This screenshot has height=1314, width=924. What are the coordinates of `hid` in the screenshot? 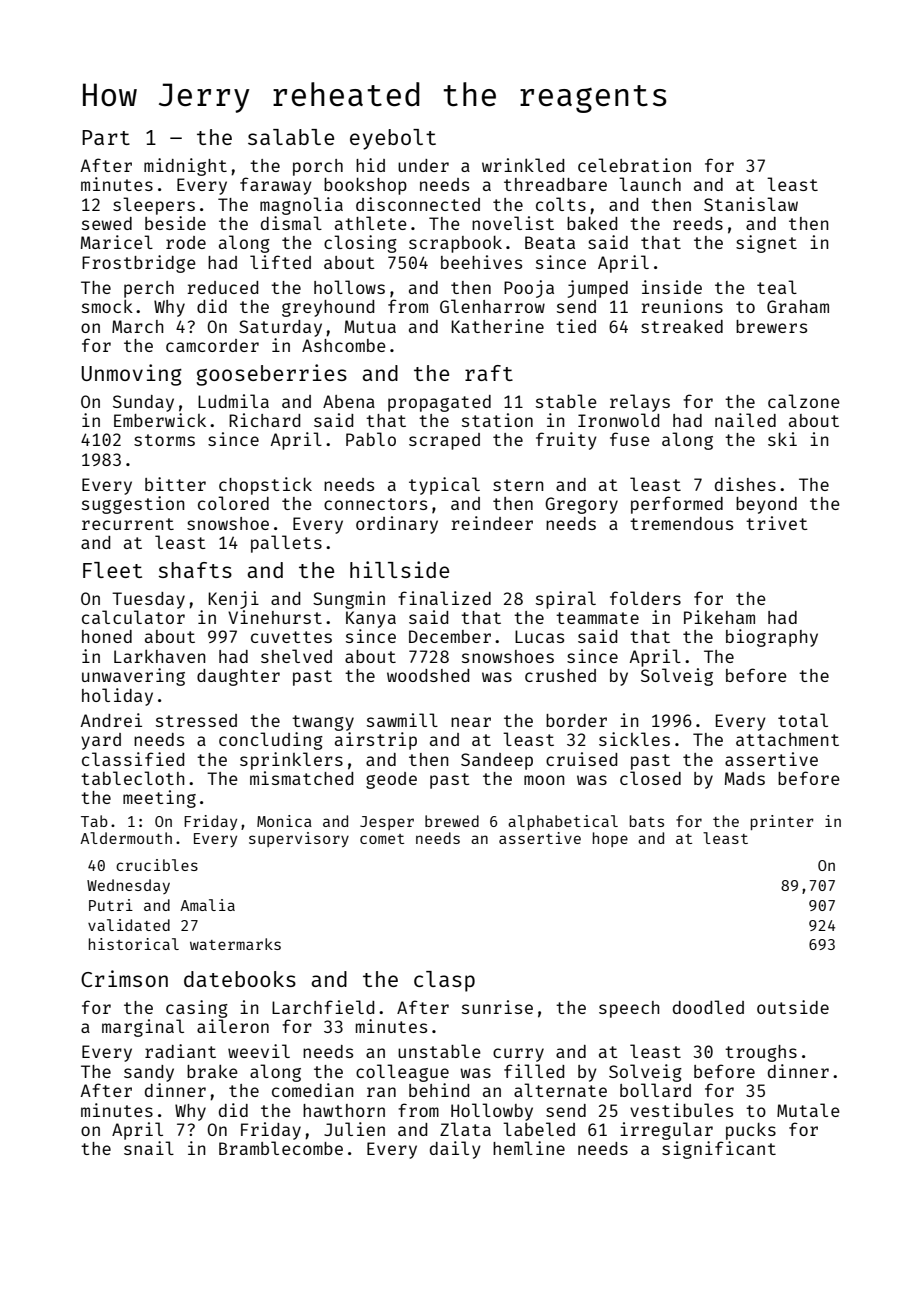 It's located at (370, 165).
